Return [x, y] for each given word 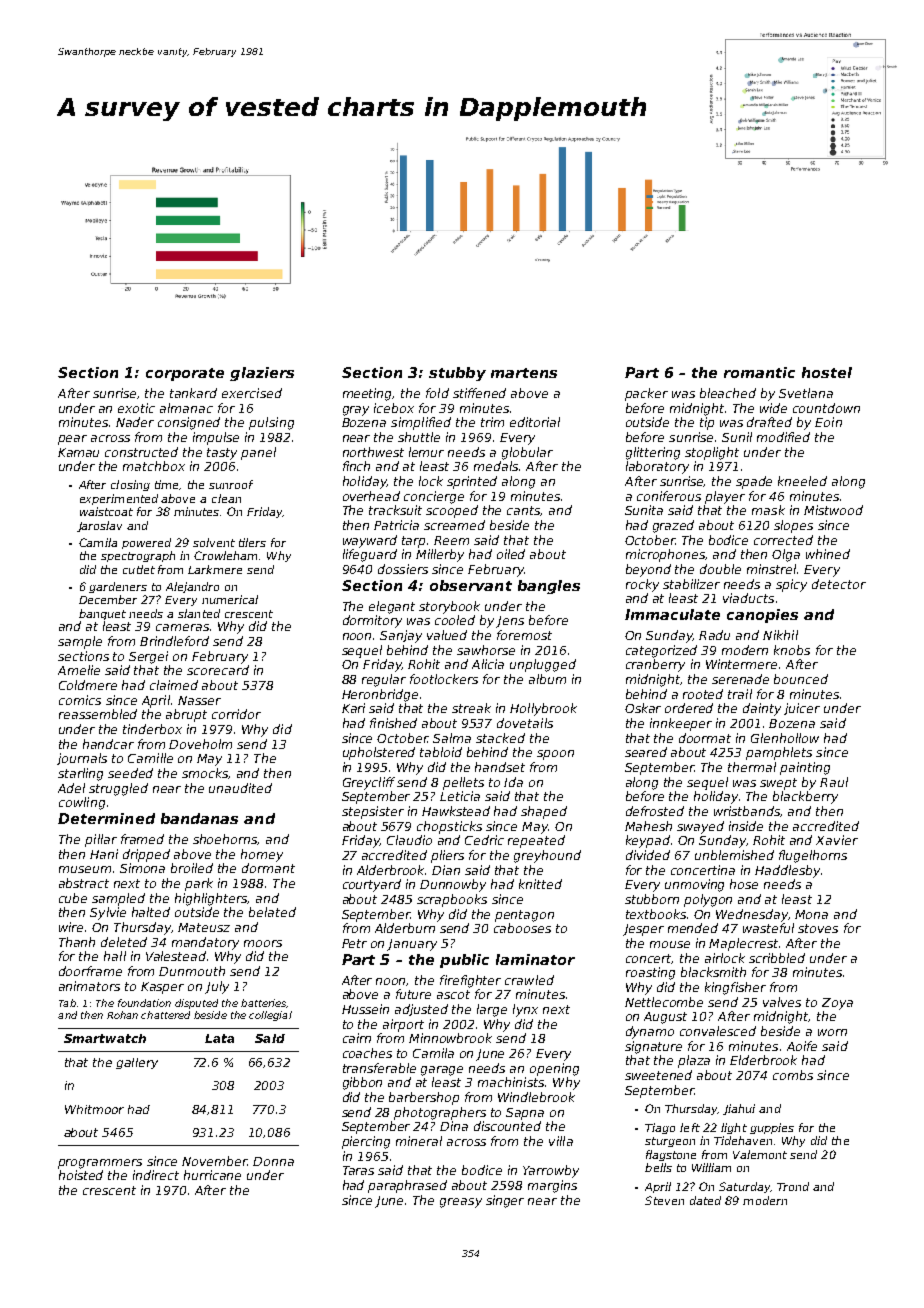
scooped [452, 511]
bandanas [199, 818]
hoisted [81, 1175]
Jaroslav [99, 526]
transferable [379, 1068]
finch [356, 466]
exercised [252, 393]
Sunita [644, 510]
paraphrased [407, 1186]
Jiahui [739, 1109]
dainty [762, 709]
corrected [783, 540]
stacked [500, 738]
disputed [196, 1004]
